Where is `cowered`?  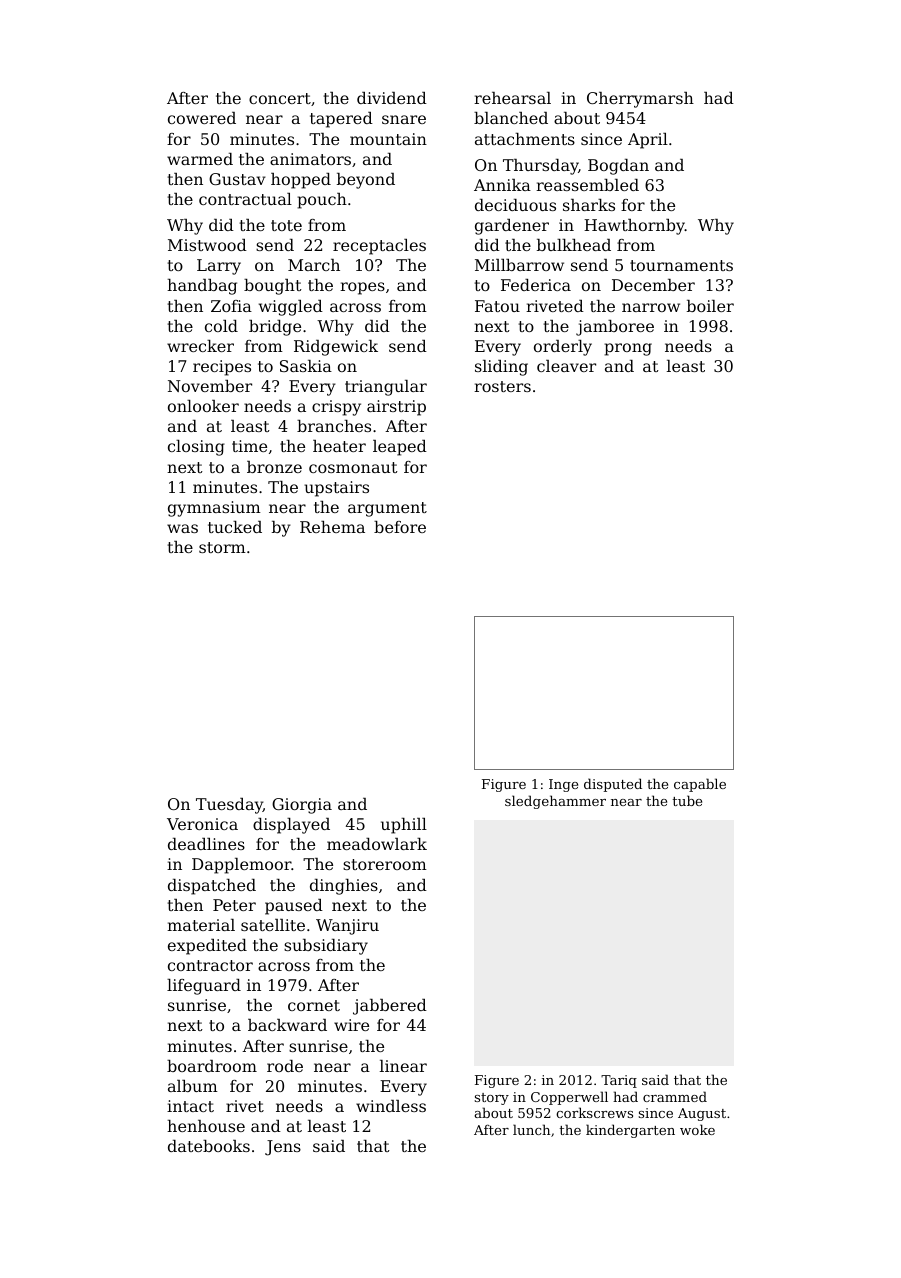 cowered is located at coordinates (202, 118).
